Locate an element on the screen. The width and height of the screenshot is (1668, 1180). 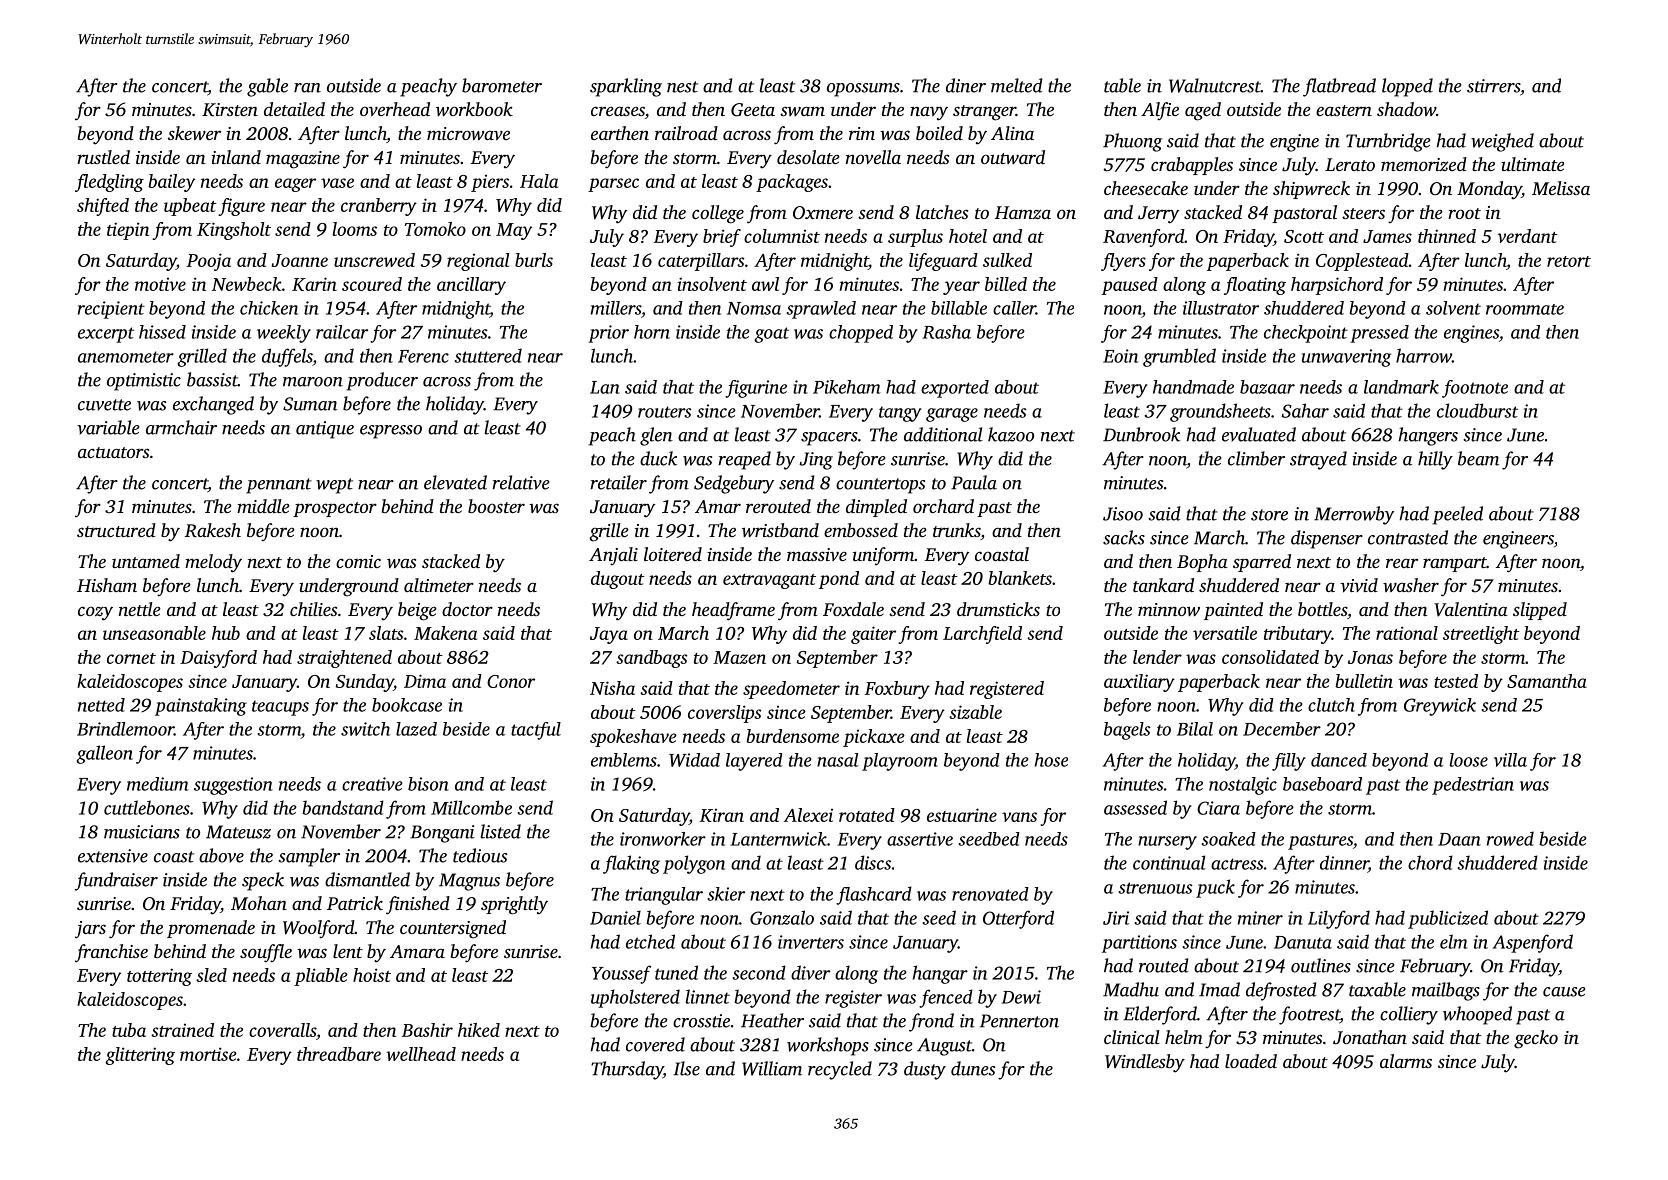
microwave is located at coordinates (468, 133).
